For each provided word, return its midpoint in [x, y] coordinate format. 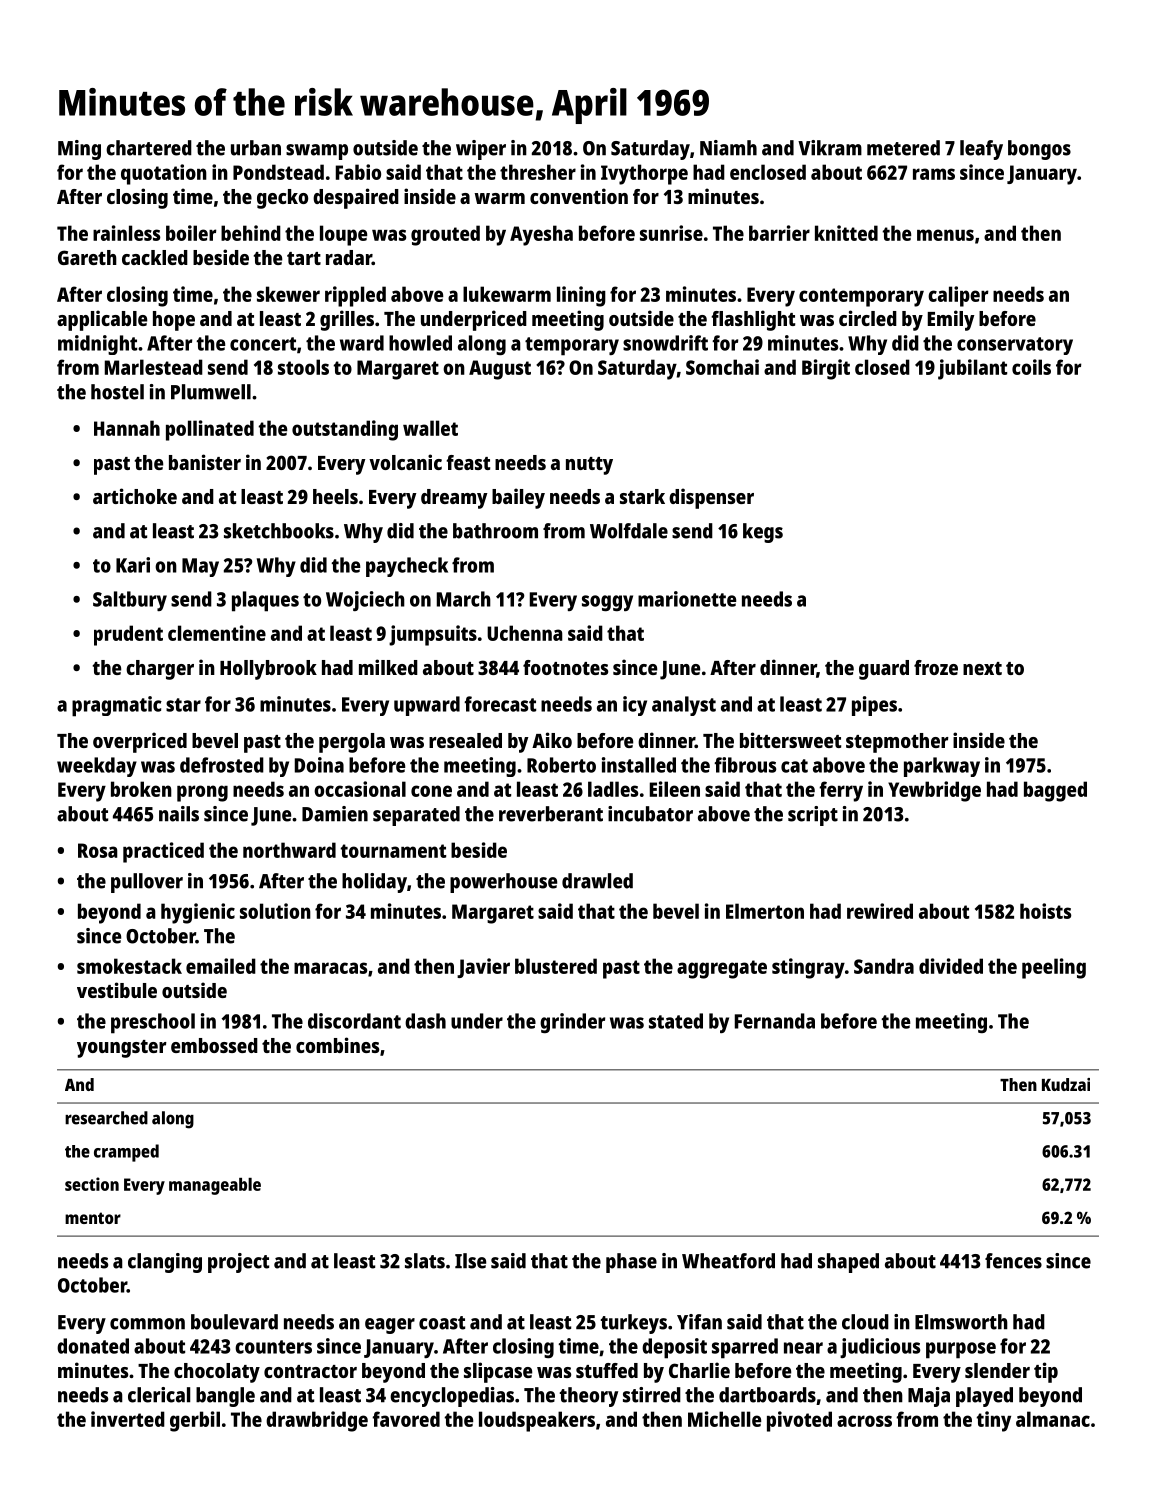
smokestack [129, 966]
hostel [117, 392]
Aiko [552, 740]
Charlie [699, 1370]
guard [884, 670]
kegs [763, 533]
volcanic [405, 462]
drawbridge [317, 1421]
